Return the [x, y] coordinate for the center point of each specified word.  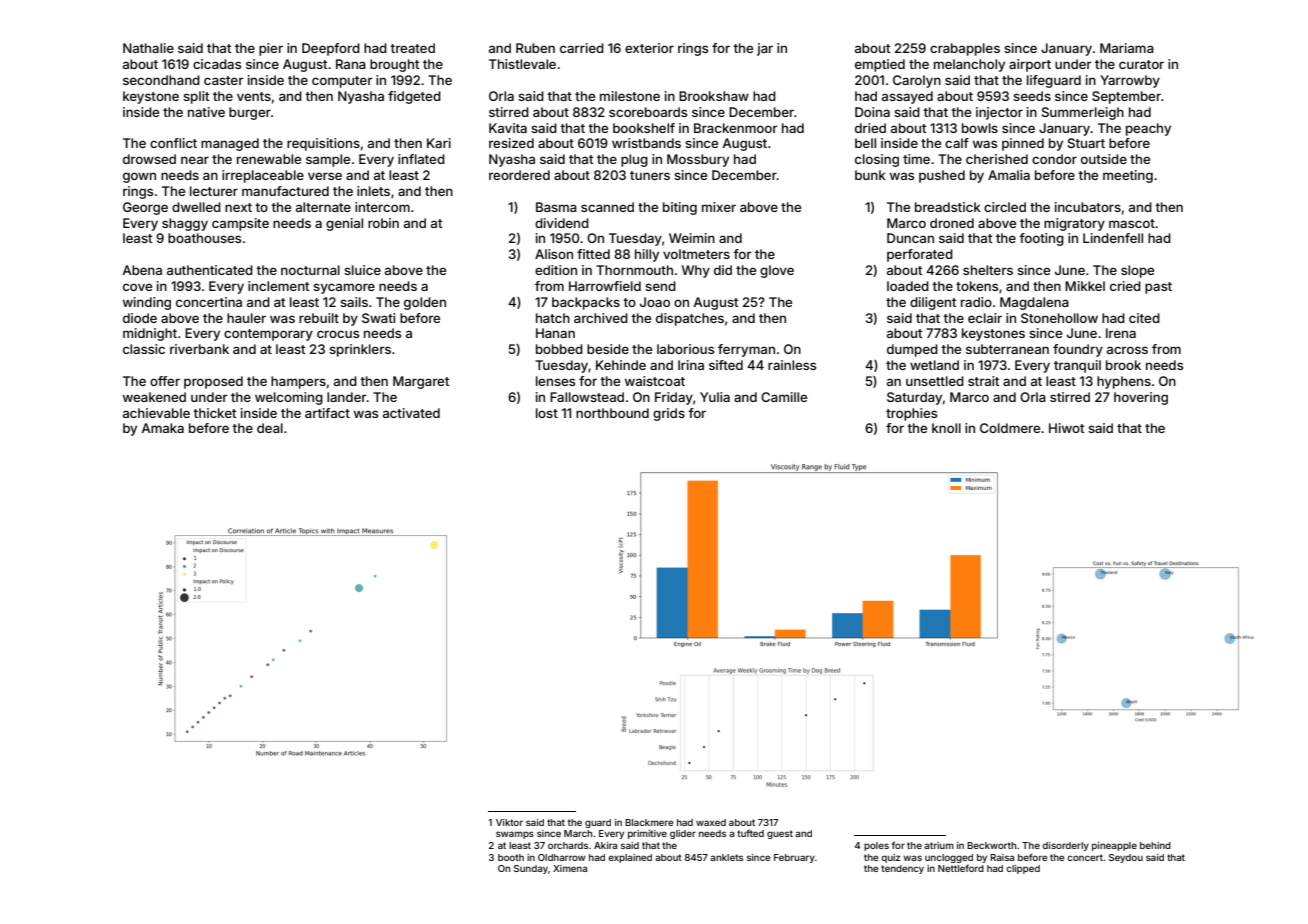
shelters [988, 270]
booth [511, 857]
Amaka [162, 428]
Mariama [1127, 48]
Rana [351, 64]
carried [582, 48]
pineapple [1114, 846]
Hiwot [1066, 428]
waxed [711, 822]
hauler [246, 318]
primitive [647, 834]
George [145, 208]
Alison [554, 254]
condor [1054, 159]
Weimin [692, 238]
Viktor [509, 822]
